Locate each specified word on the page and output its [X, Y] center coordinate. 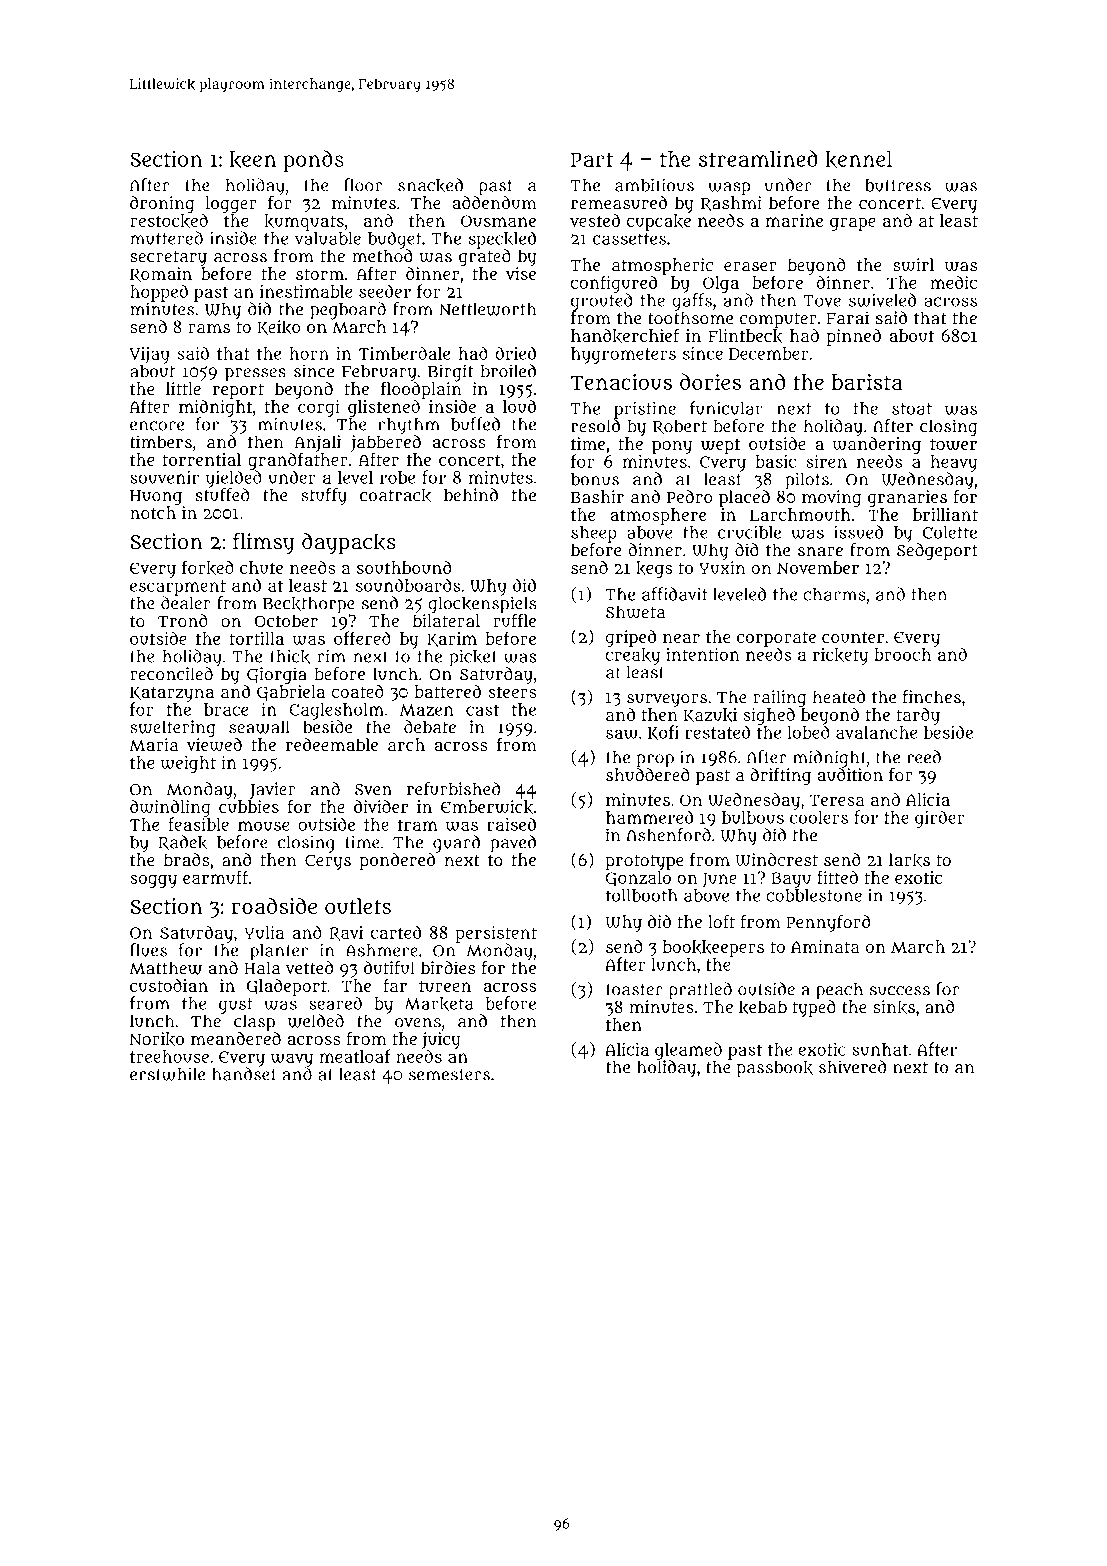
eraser [750, 266]
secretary [168, 259]
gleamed [688, 1051]
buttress [898, 185]
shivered [852, 1067]
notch [153, 512]
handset [244, 1074]
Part [592, 159]
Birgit [450, 373]
